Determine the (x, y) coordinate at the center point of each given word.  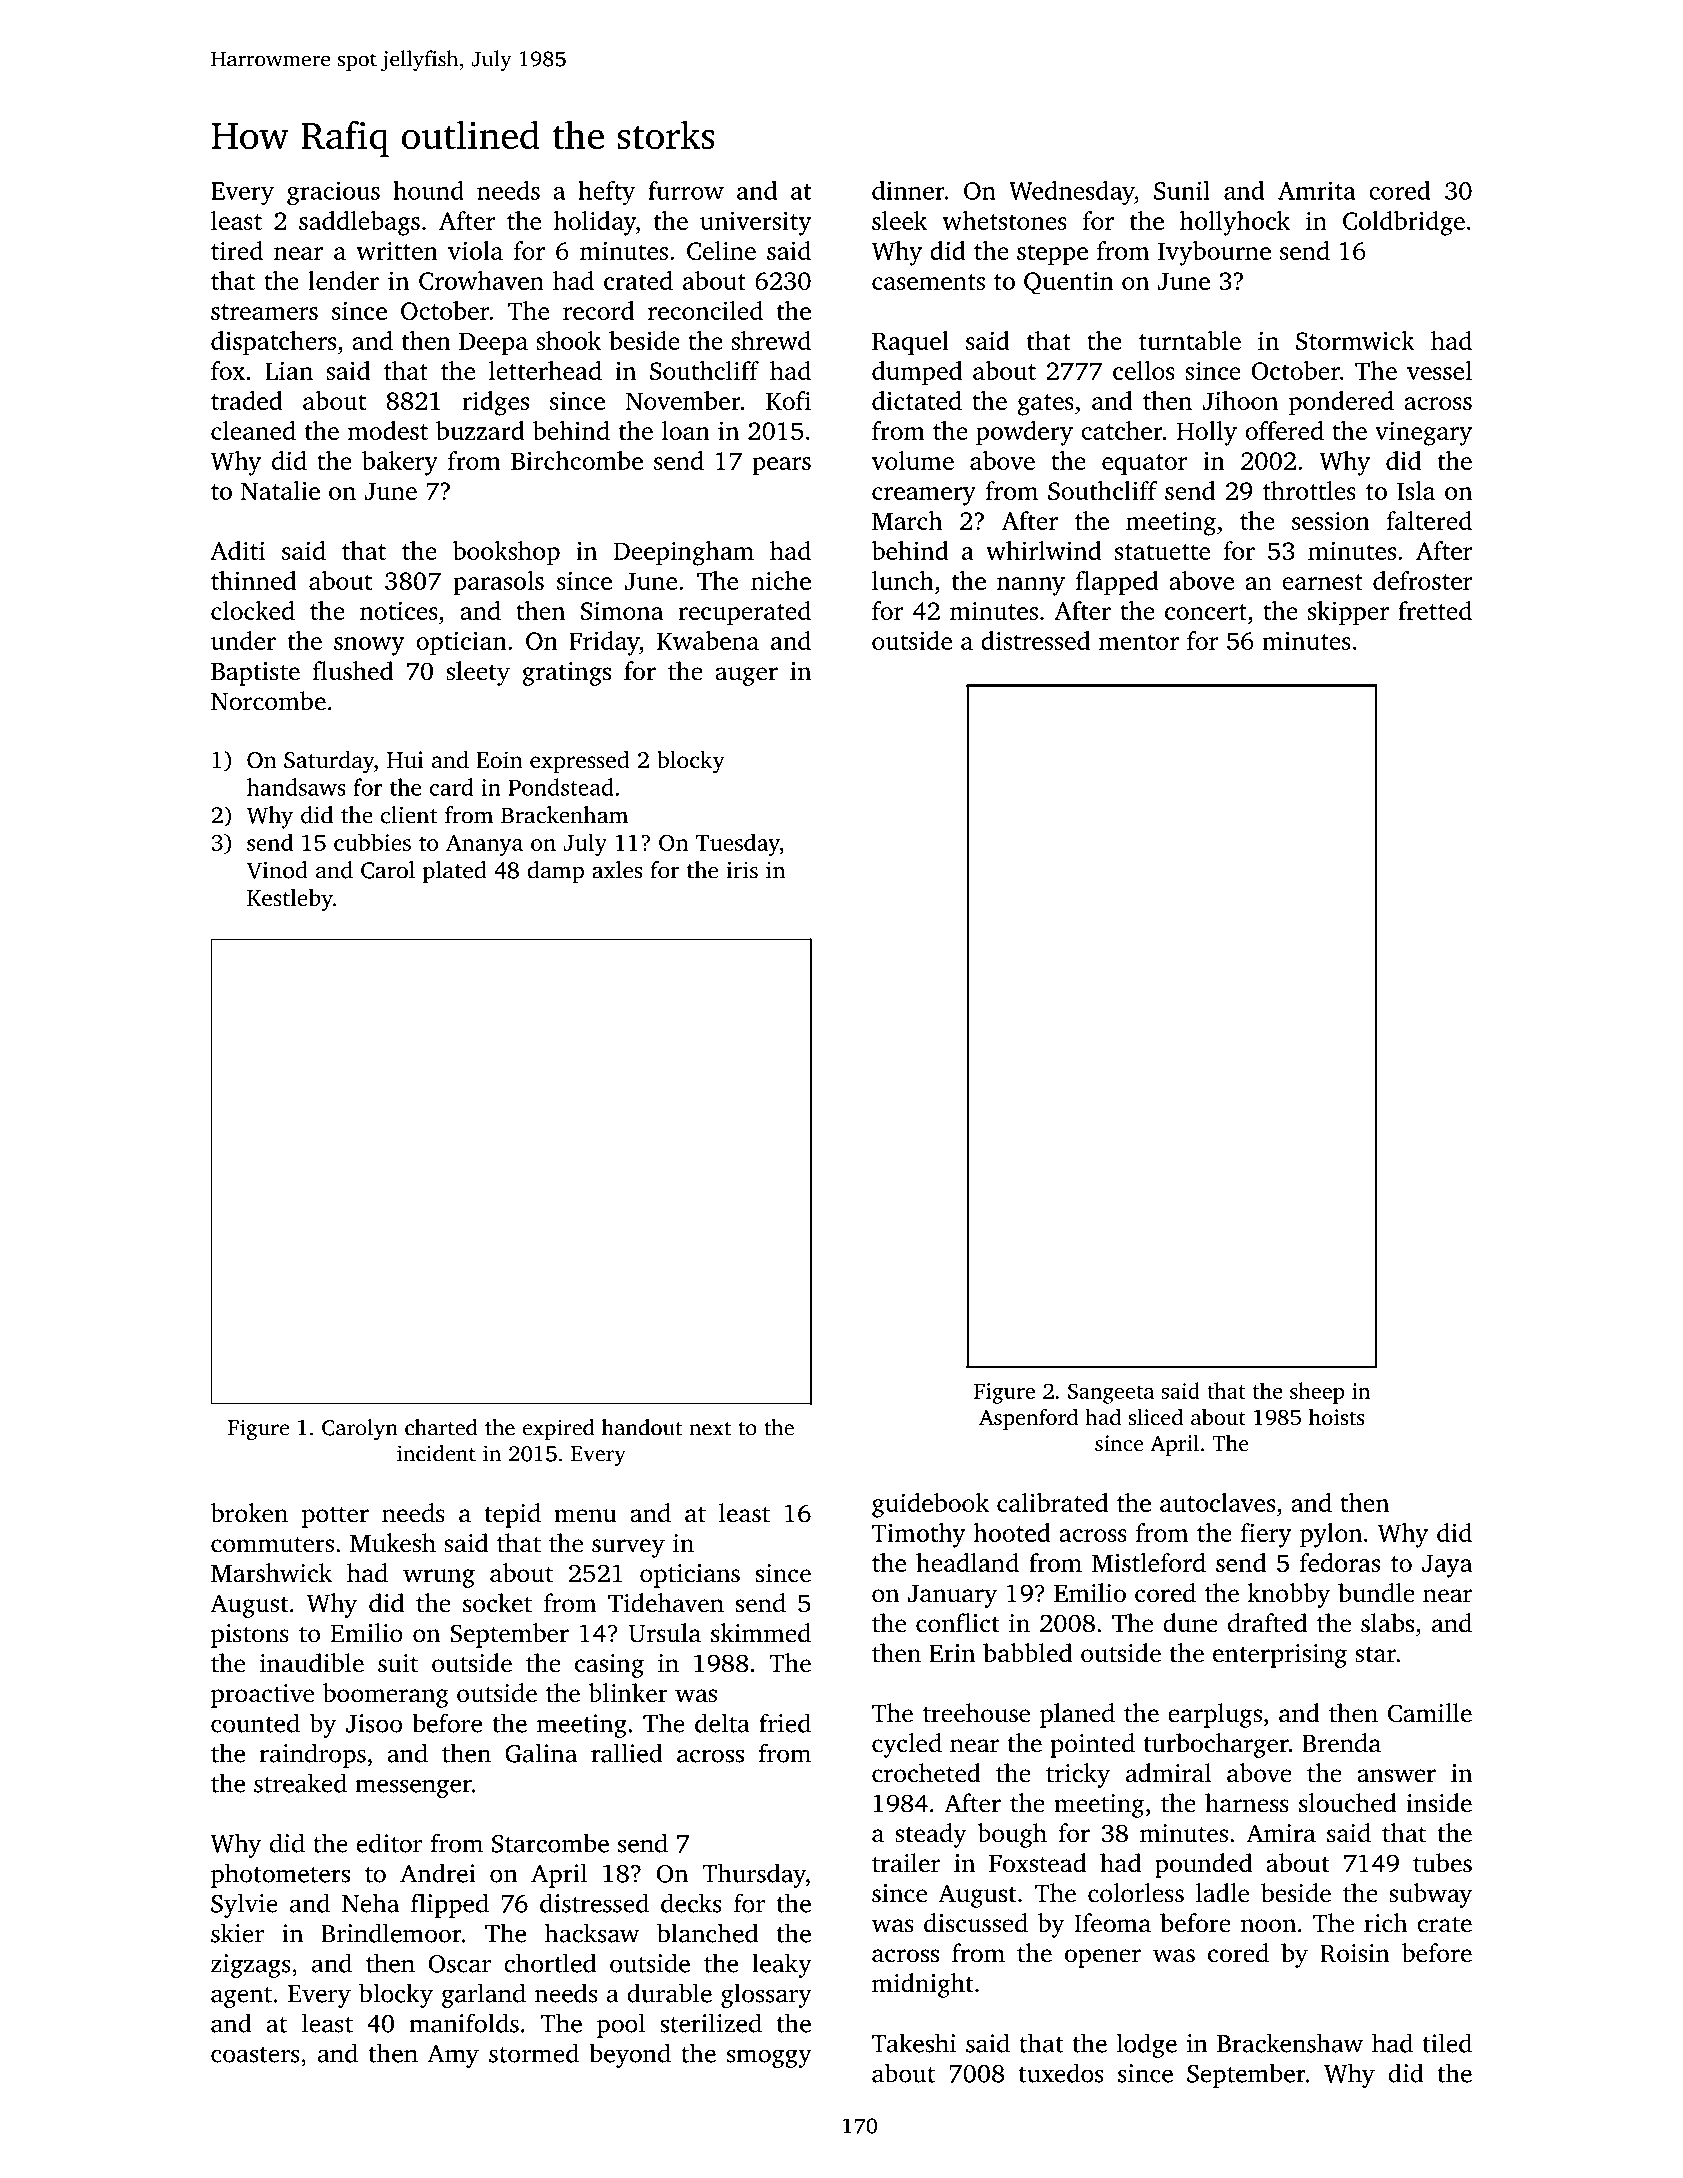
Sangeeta (1111, 1393)
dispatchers (273, 343)
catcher (1122, 430)
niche (781, 580)
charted (441, 1427)
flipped (450, 1905)
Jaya (1447, 1566)
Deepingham (684, 553)
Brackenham (564, 815)
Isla (1416, 490)
